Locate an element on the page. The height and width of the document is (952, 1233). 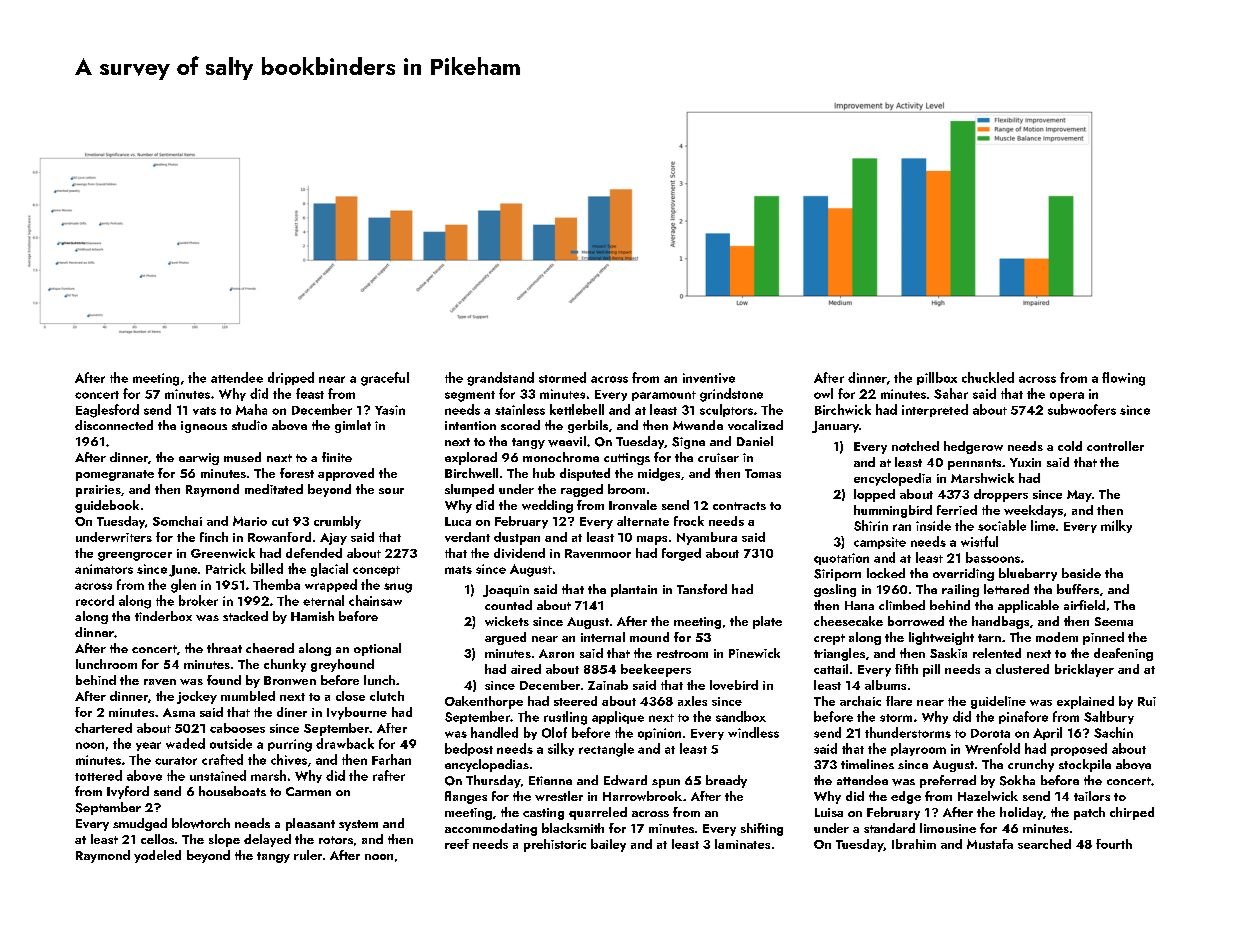
searched is located at coordinates (1044, 844).
